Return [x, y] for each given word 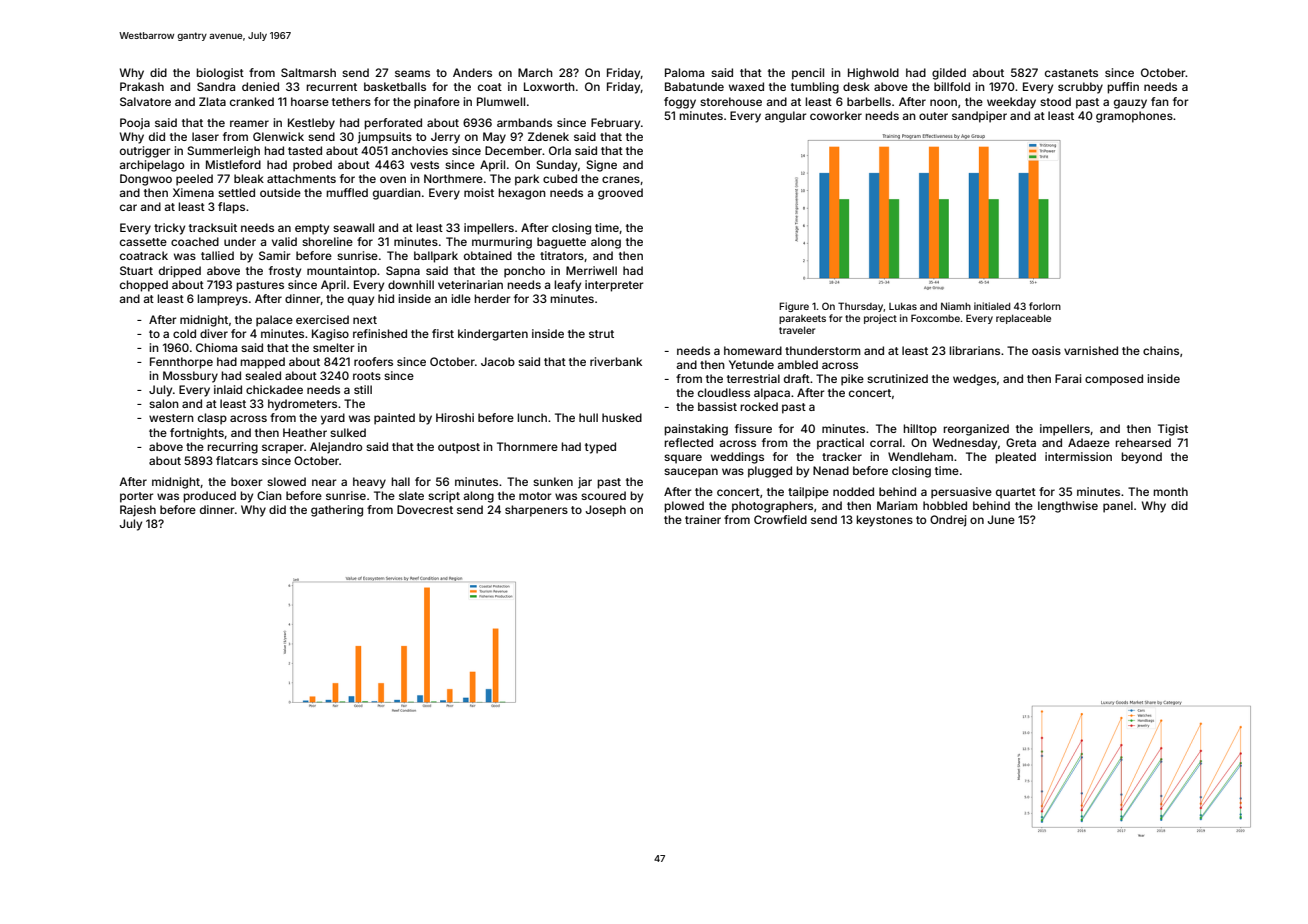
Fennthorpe [181, 363]
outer [933, 116]
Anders [472, 72]
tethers [351, 101]
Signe [601, 166]
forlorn [1045, 306]
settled [236, 192]
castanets [1071, 73]
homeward [753, 350]
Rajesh [138, 511]
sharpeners [536, 511]
